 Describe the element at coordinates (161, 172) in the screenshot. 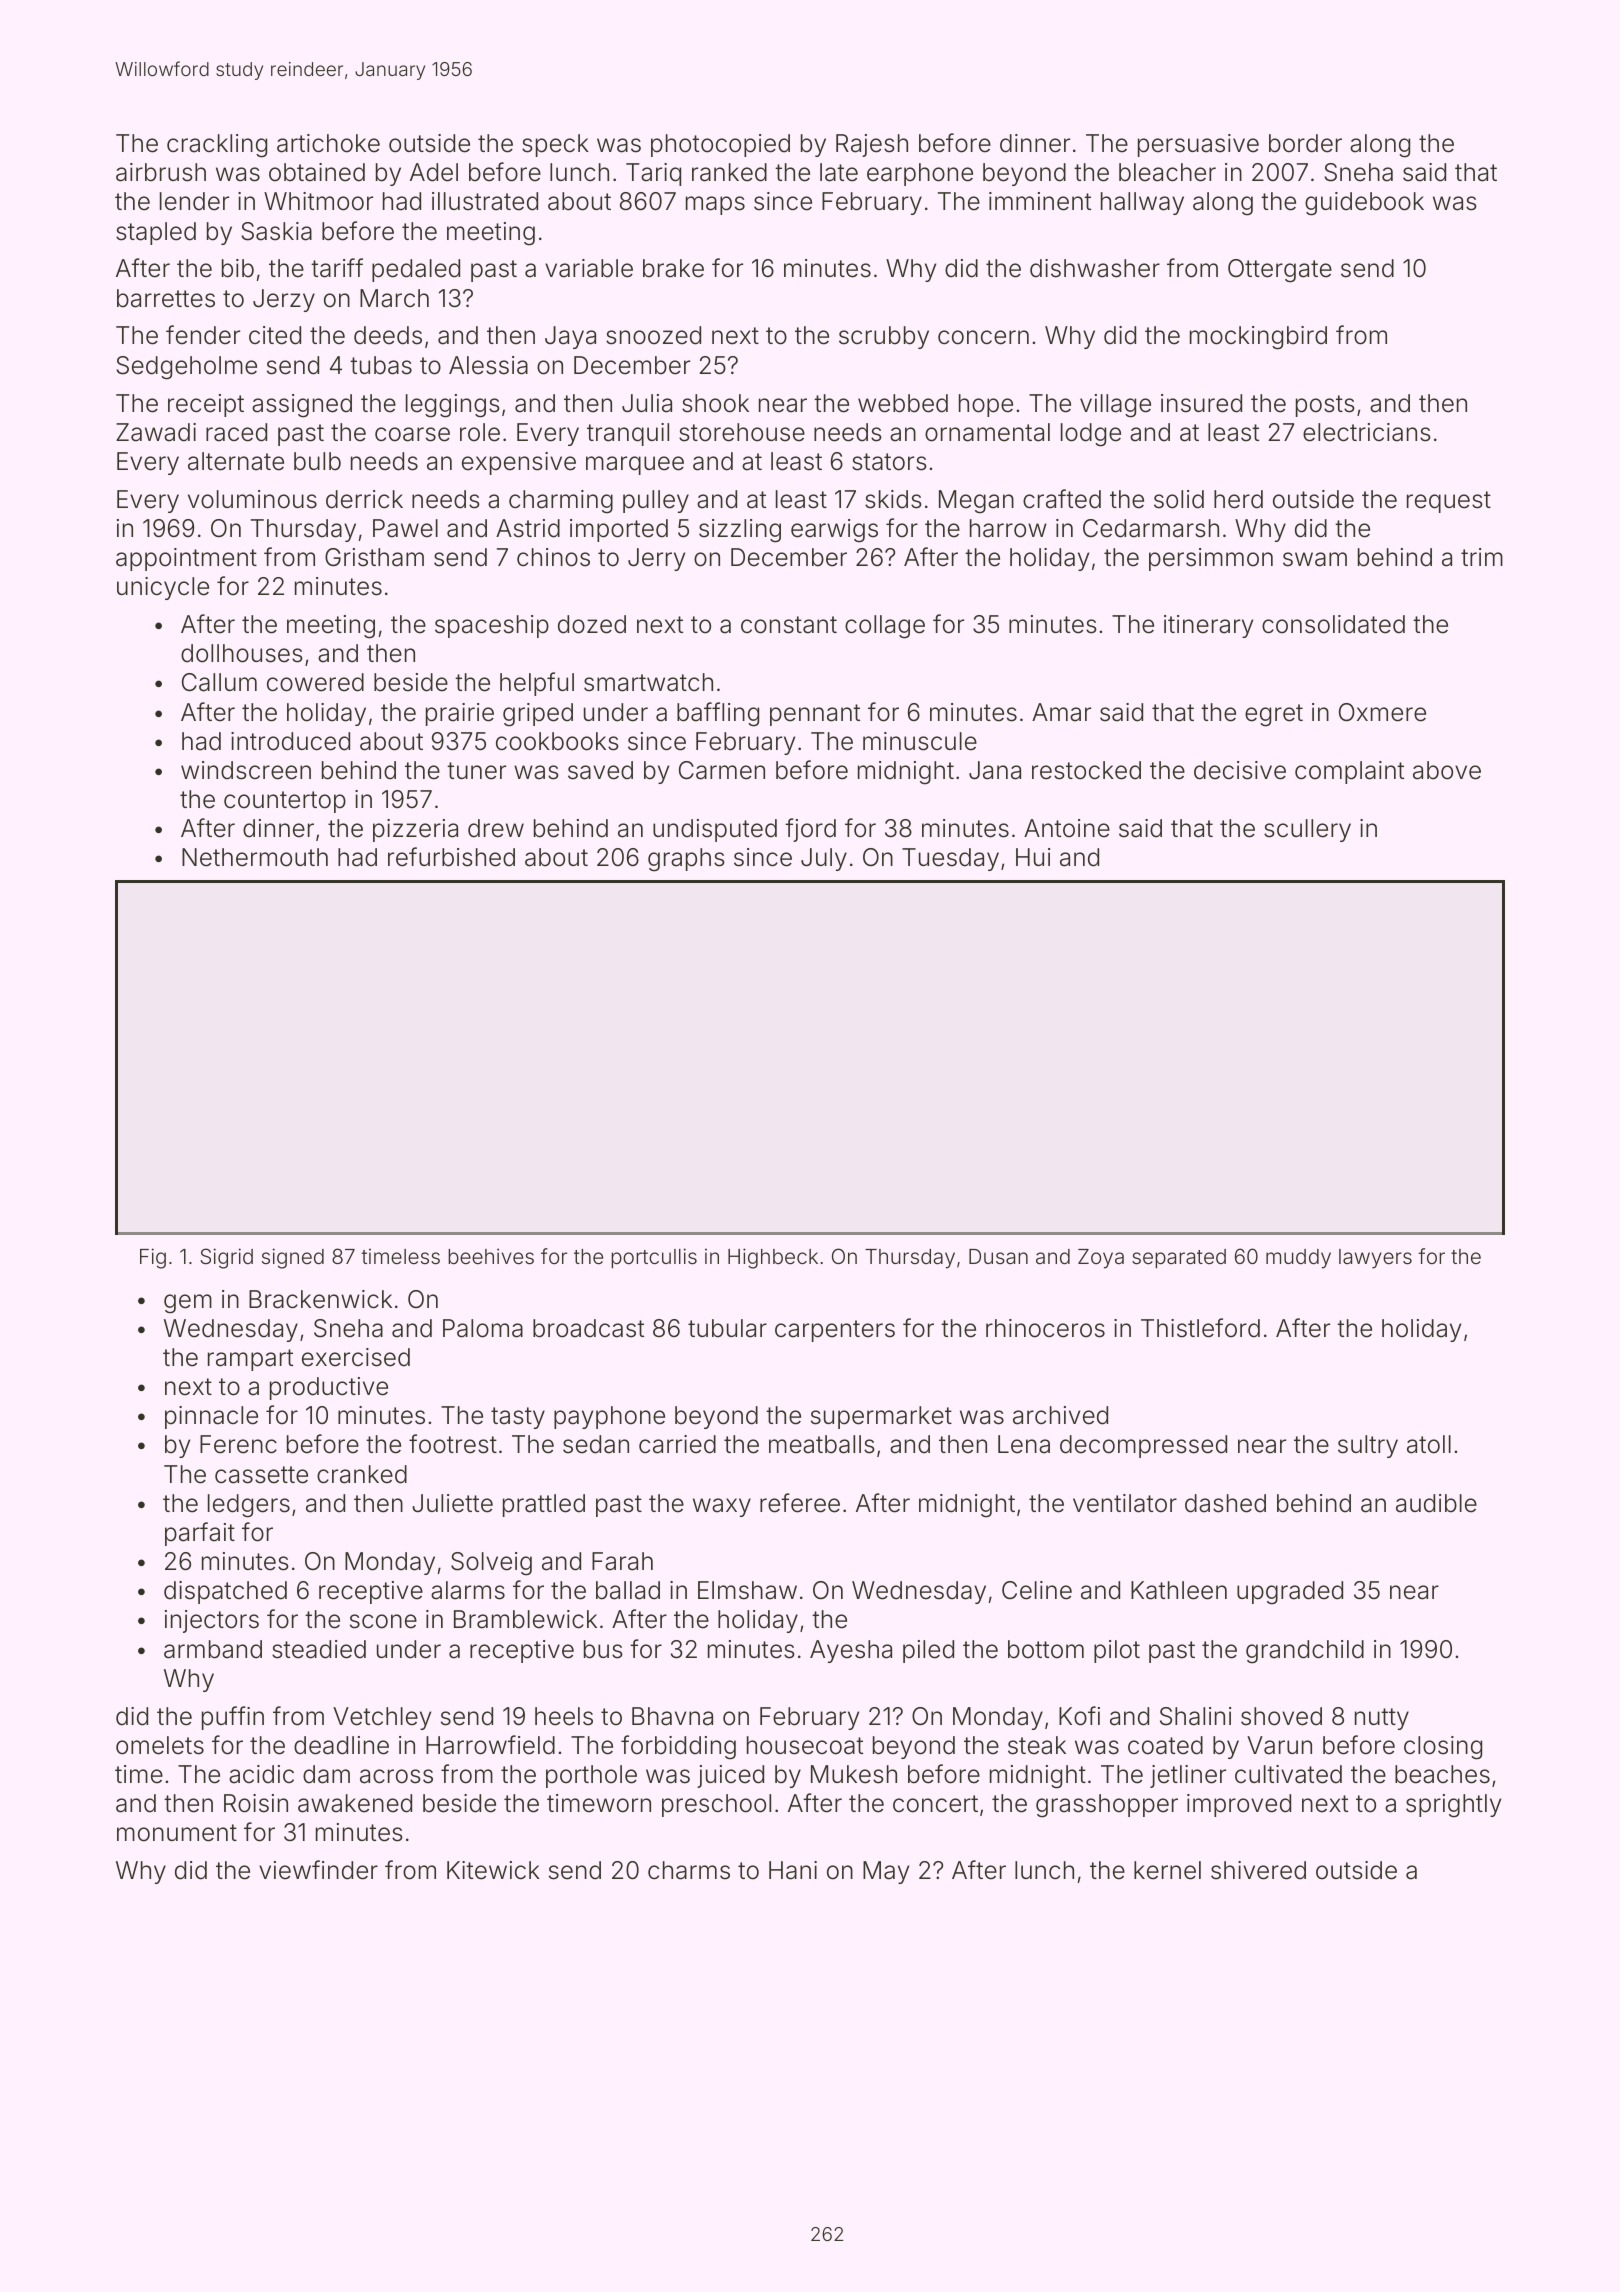

I see `airbrush` at that location.
